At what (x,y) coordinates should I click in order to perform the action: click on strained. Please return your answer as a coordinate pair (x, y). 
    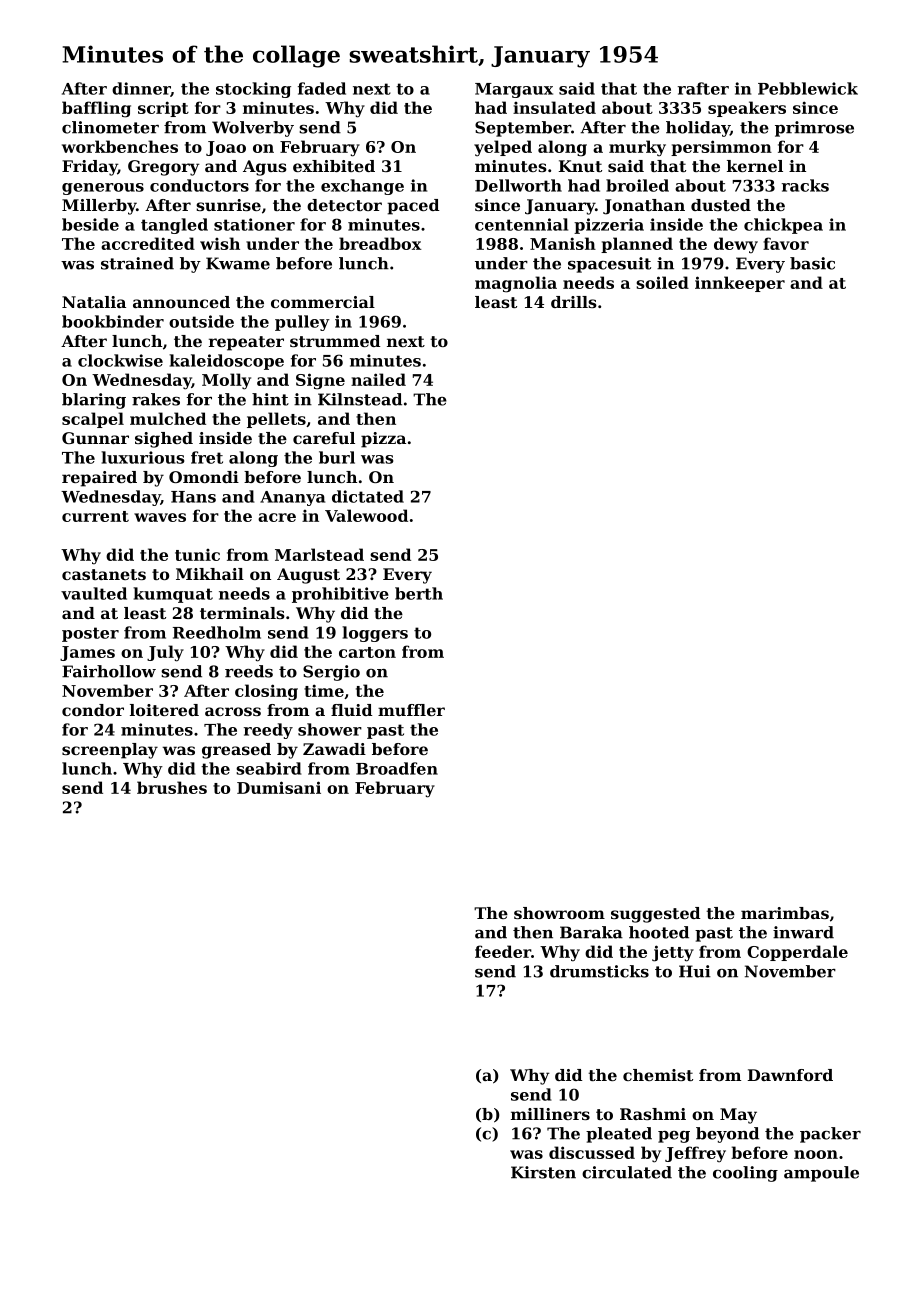
    Looking at the image, I should click on (137, 263).
